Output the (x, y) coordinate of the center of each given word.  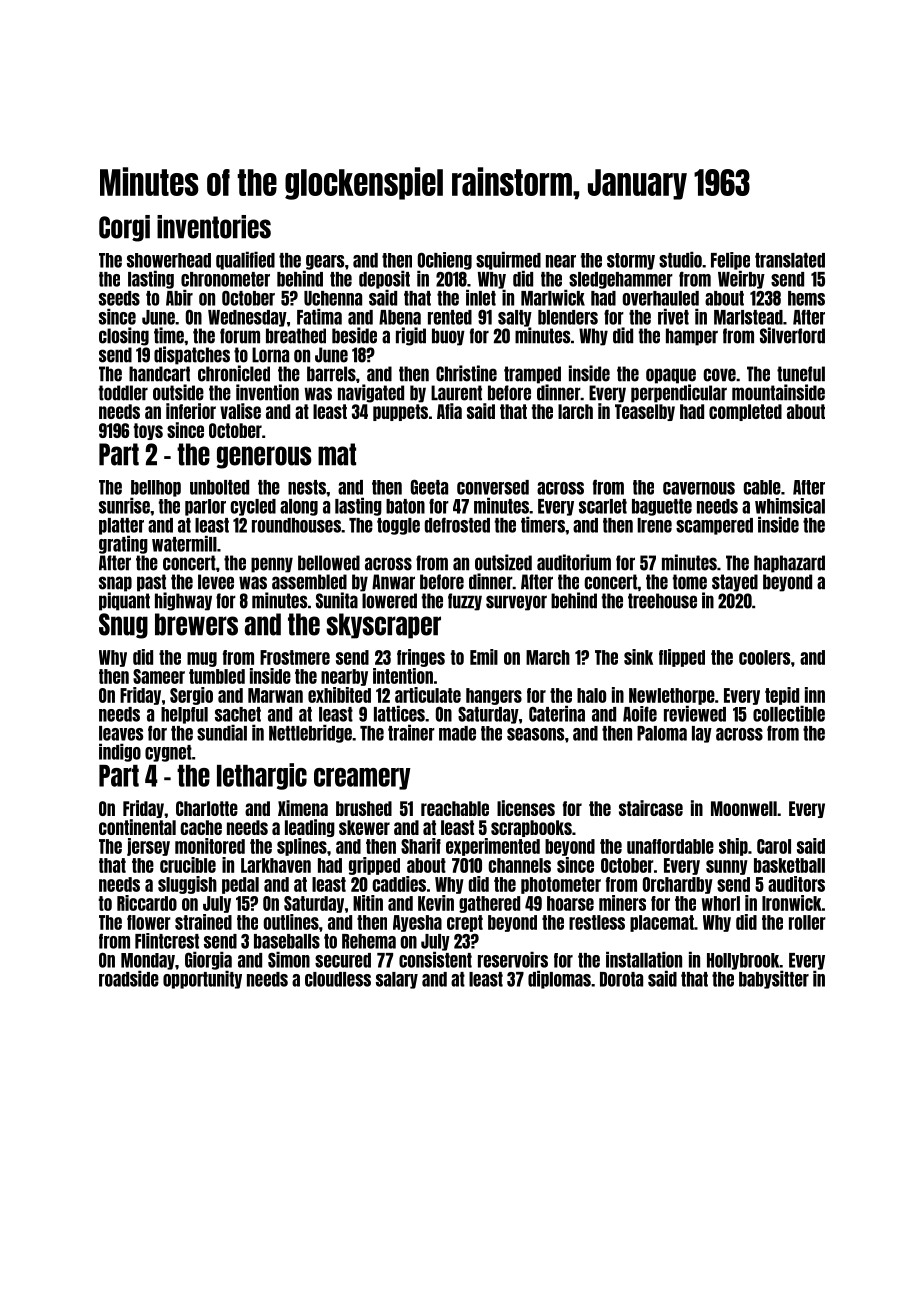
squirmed (508, 260)
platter (121, 526)
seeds (119, 298)
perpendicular (679, 393)
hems (806, 298)
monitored (210, 846)
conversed (493, 487)
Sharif (421, 846)
